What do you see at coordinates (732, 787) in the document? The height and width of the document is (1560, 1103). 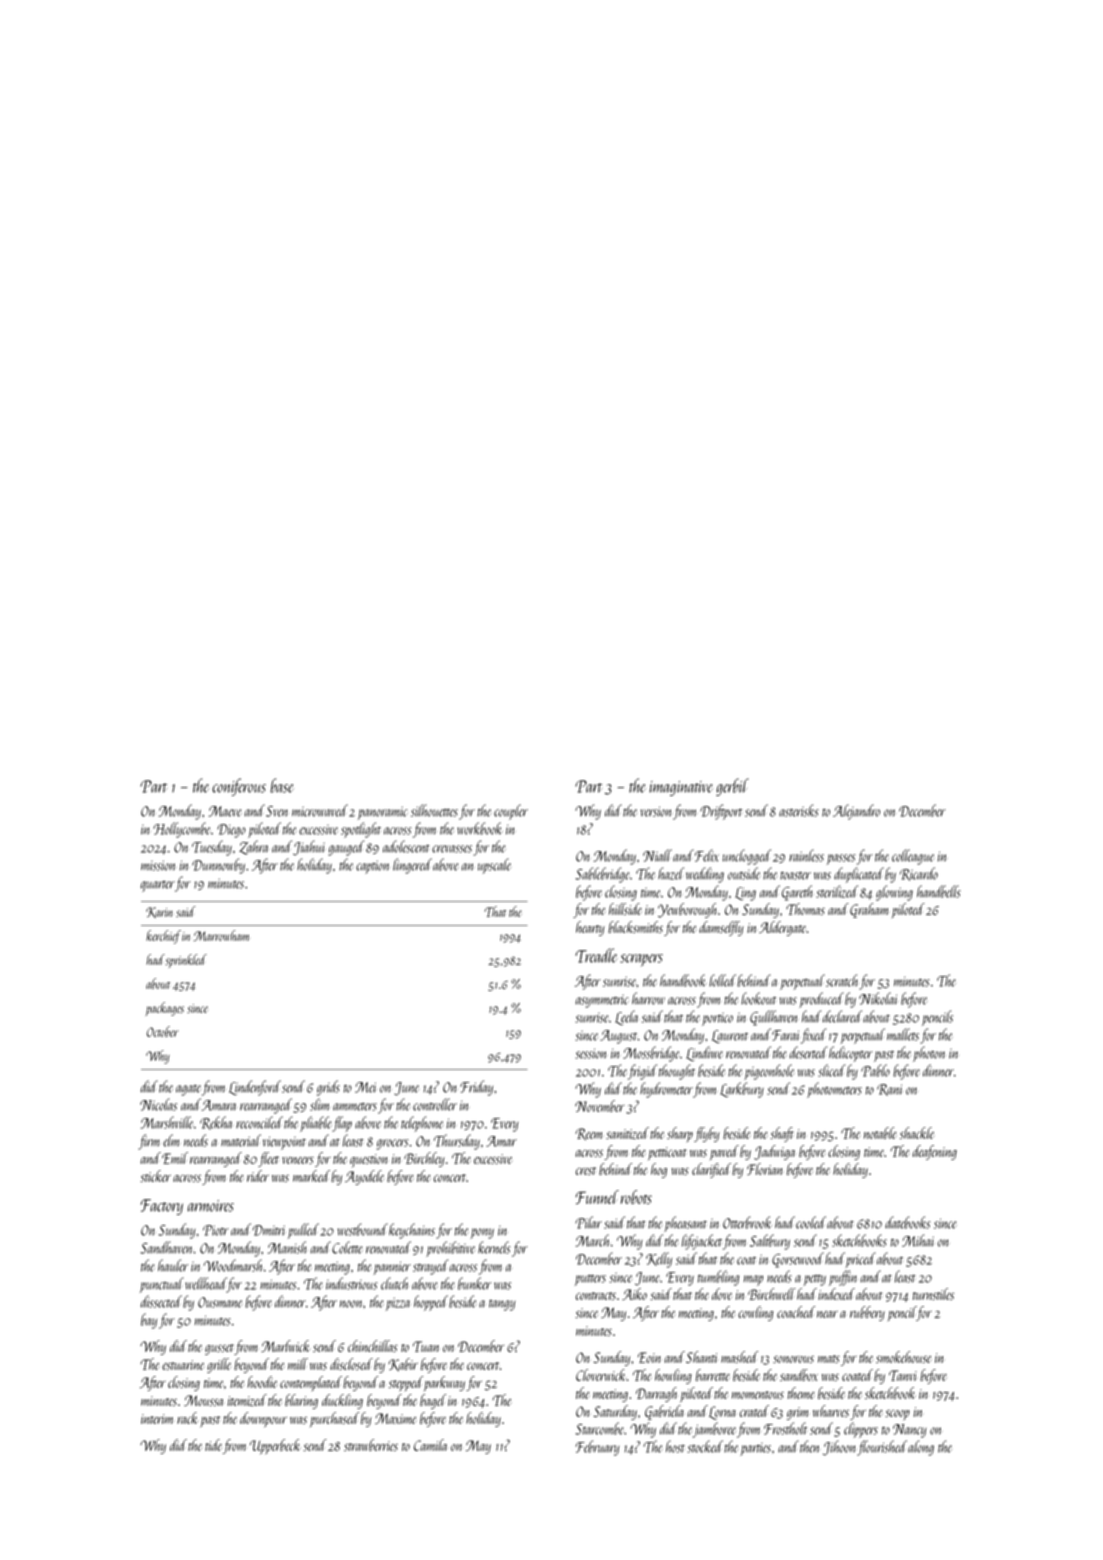 I see `gerbil` at bounding box center [732, 787].
